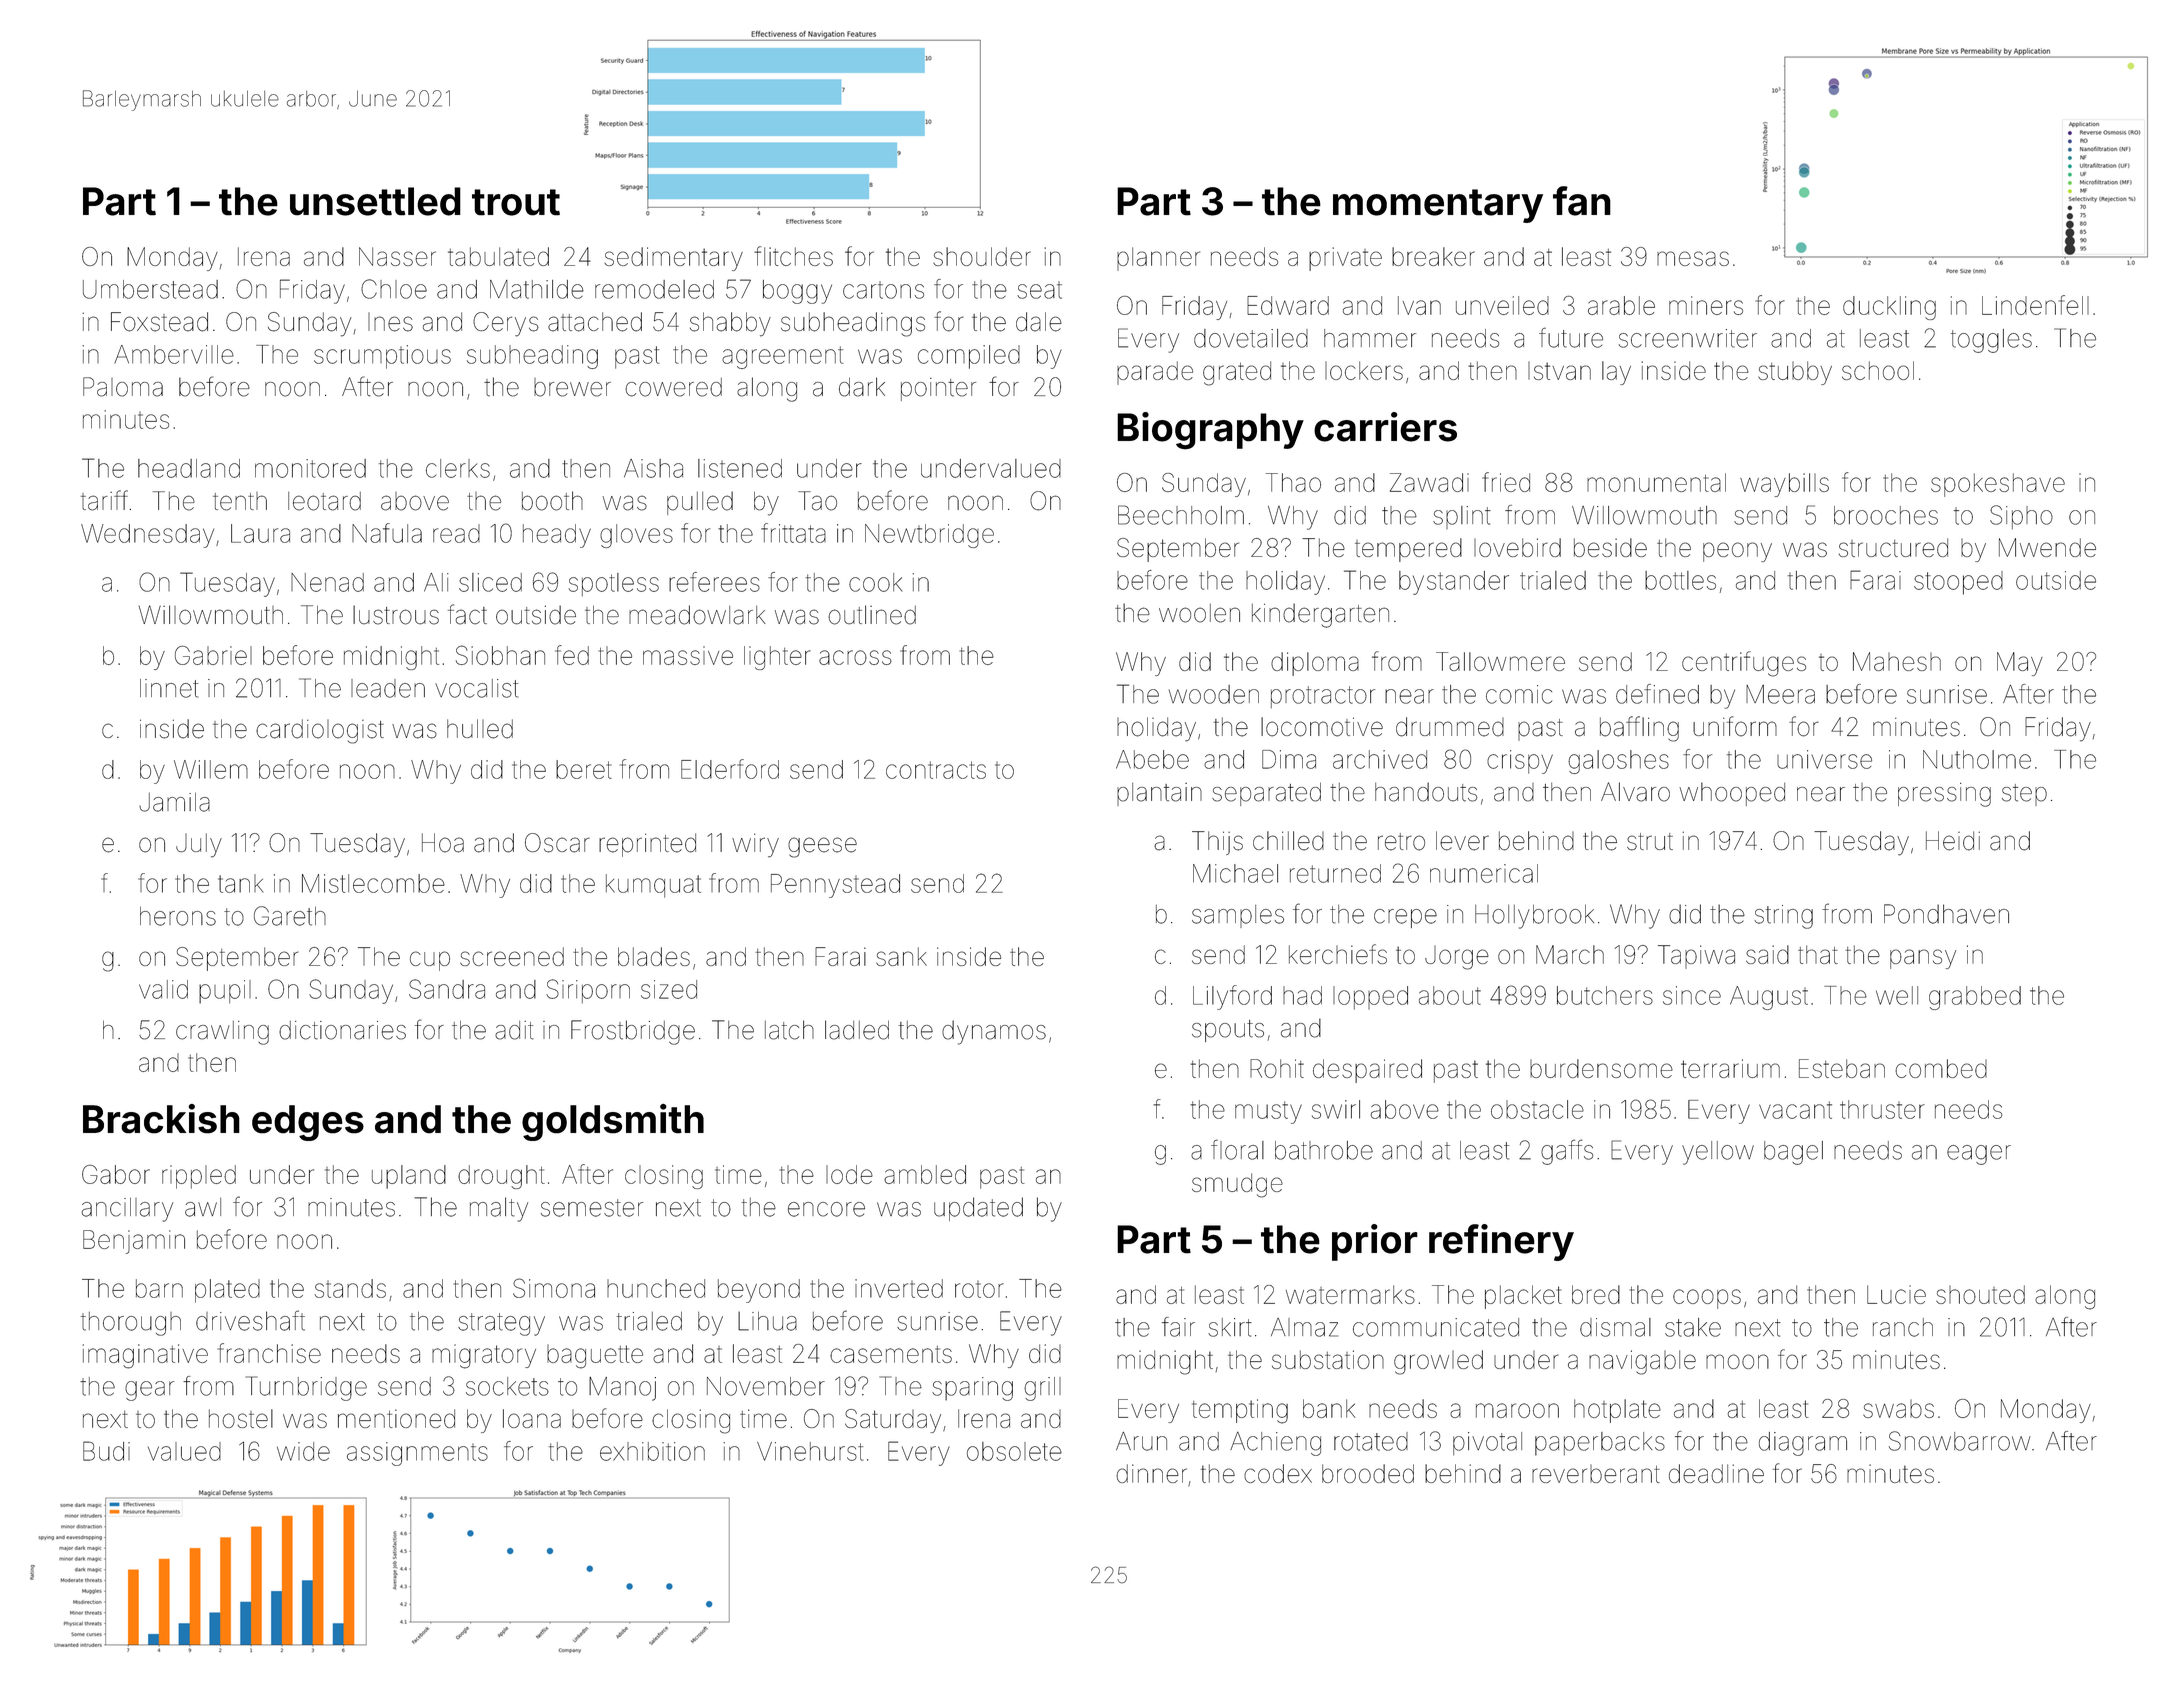  What do you see at coordinates (872, 615) in the screenshot?
I see `outlined` at bounding box center [872, 615].
